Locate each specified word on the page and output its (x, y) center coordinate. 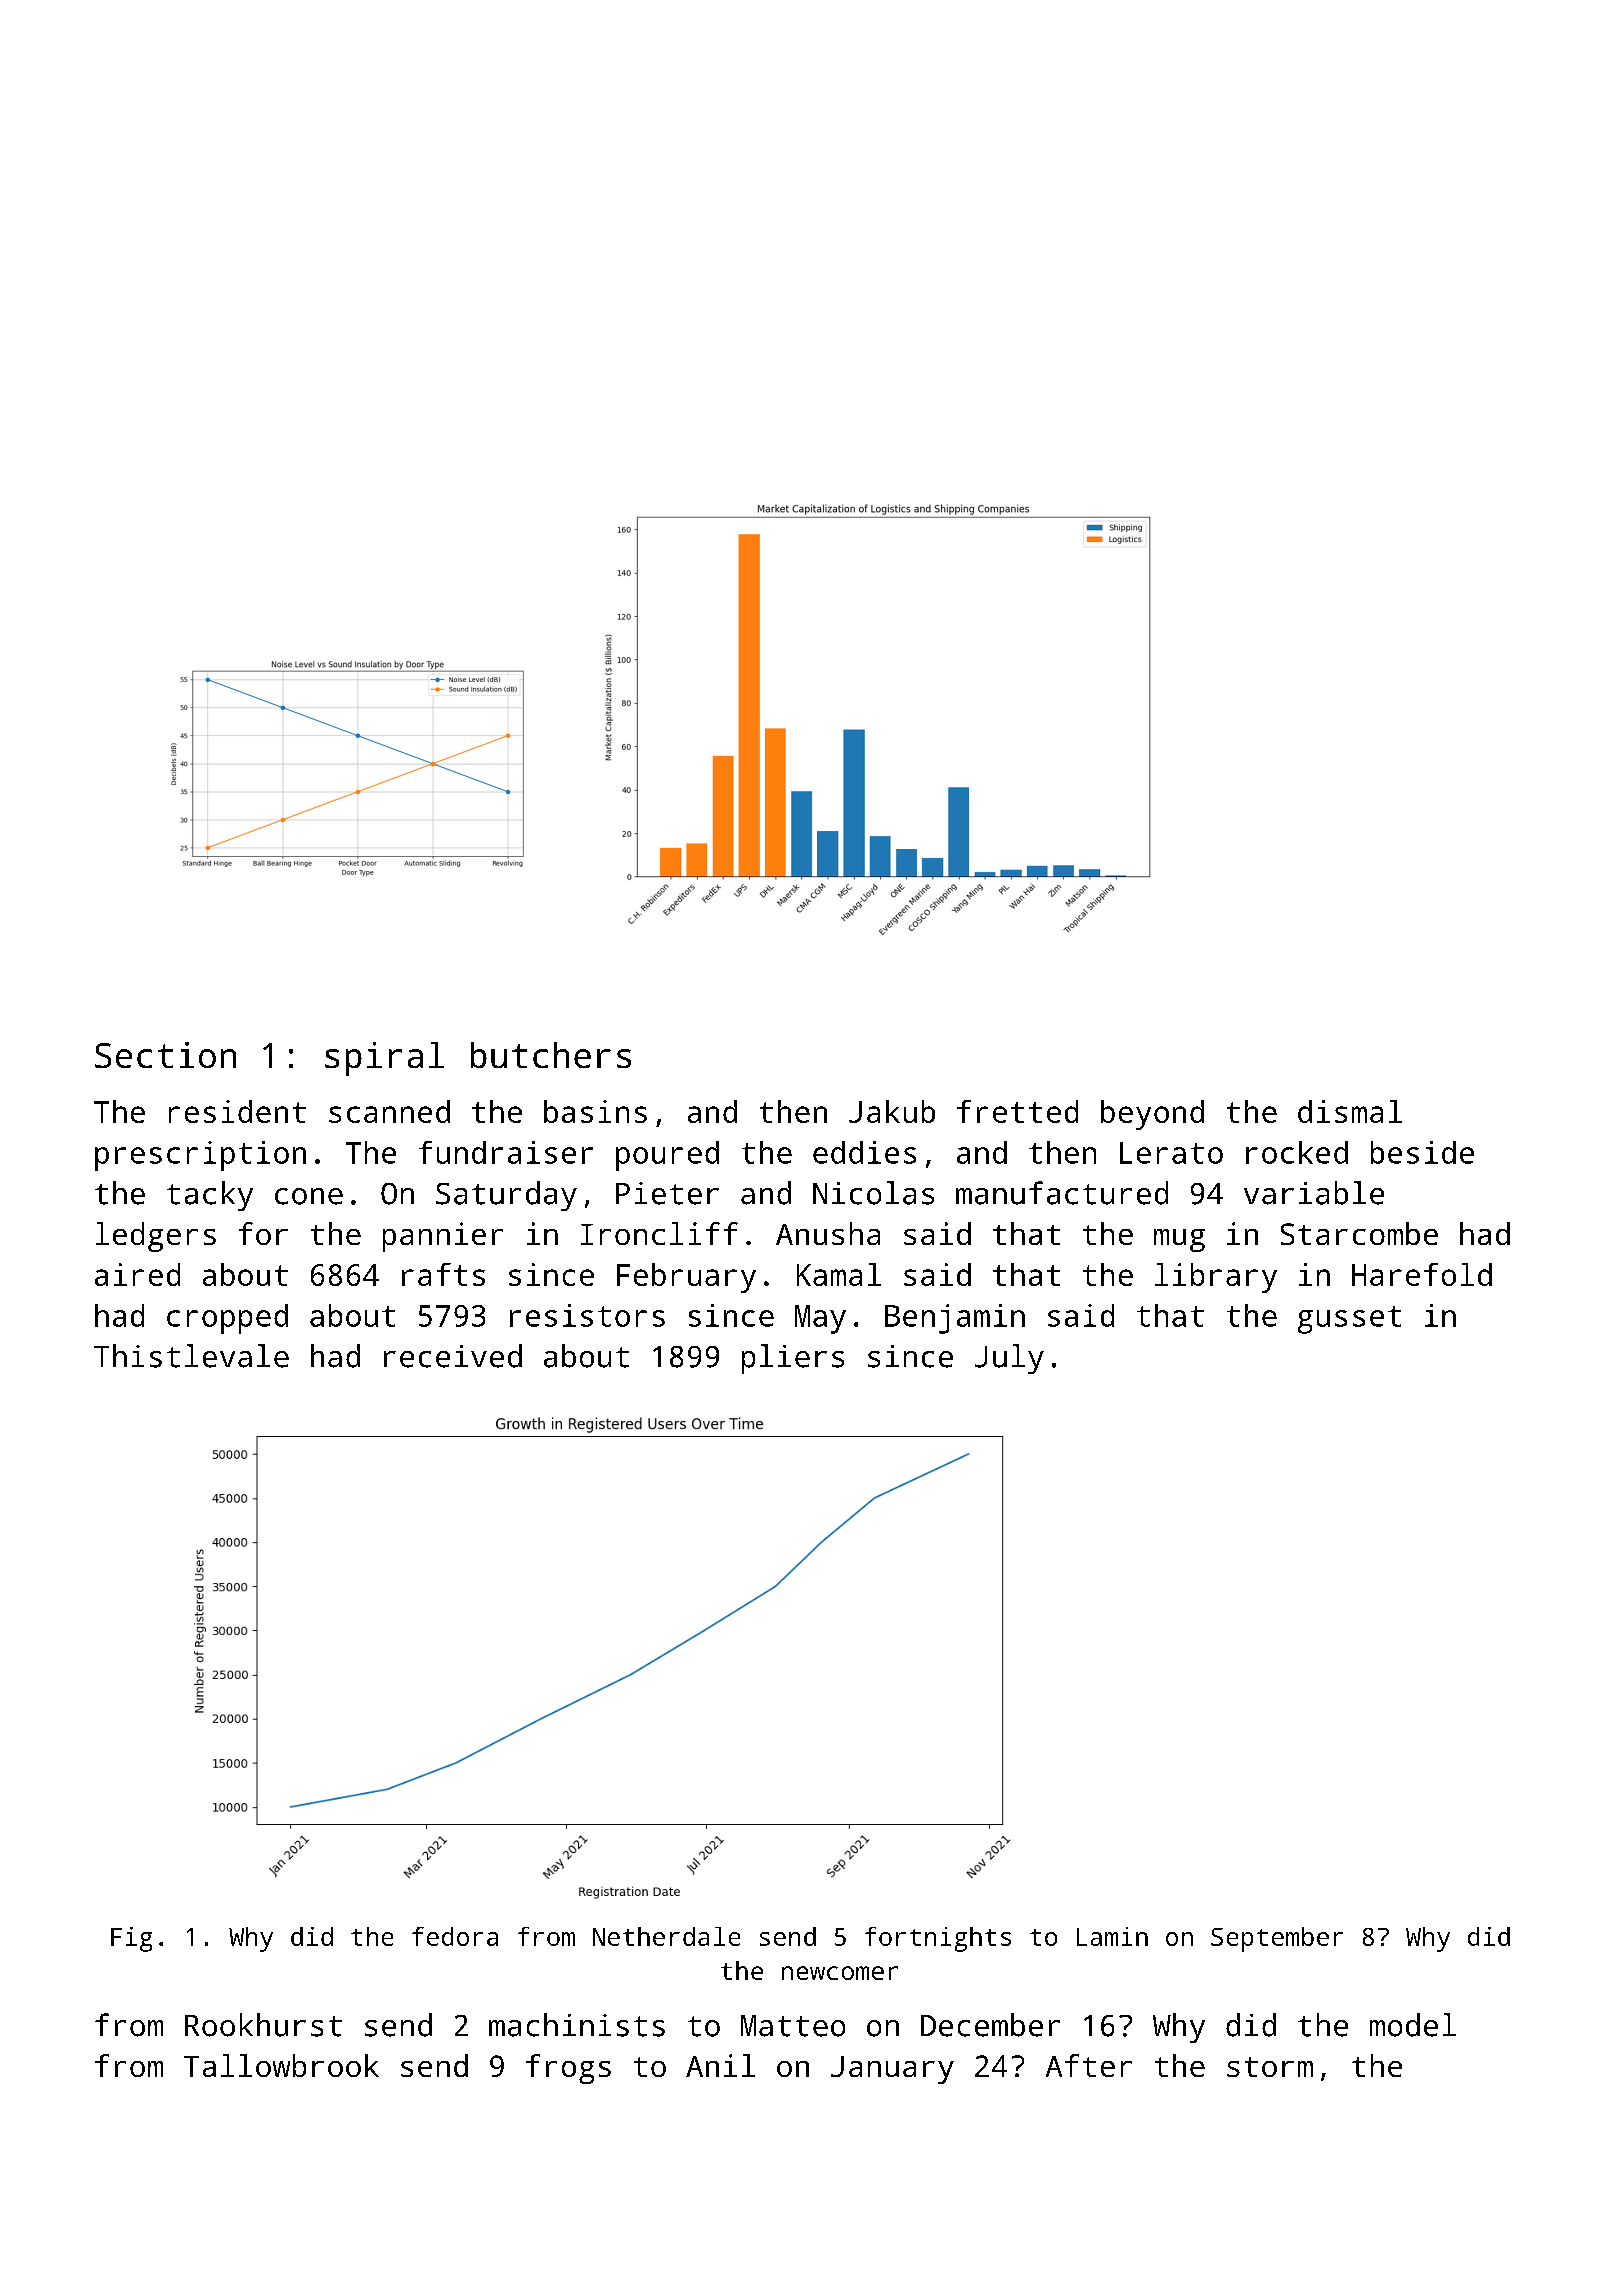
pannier (443, 1237)
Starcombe (1359, 1233)
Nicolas (873, 1193)
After (1089, 2065)
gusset (1349, 1320)
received (453, 1356)
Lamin (1112, 1936)
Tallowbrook (281, 2065)
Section (165, 1055)
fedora (455, 1936)
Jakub (892, 1111)
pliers (793, 1359)
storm (1270, 2067)
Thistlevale (191, 1356)
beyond (1152, 1115)
